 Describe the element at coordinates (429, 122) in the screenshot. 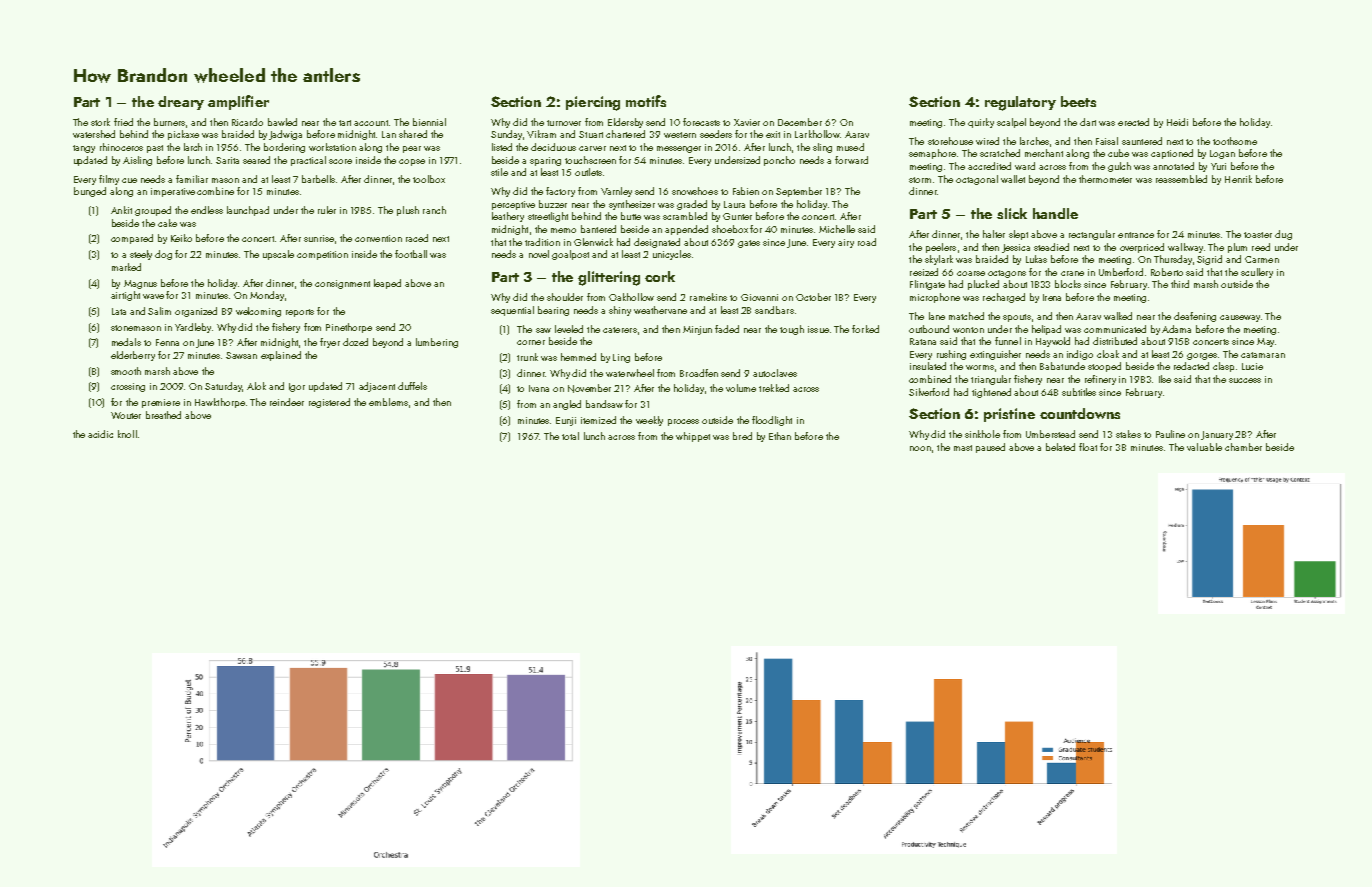

I see `biennial` at that location.
